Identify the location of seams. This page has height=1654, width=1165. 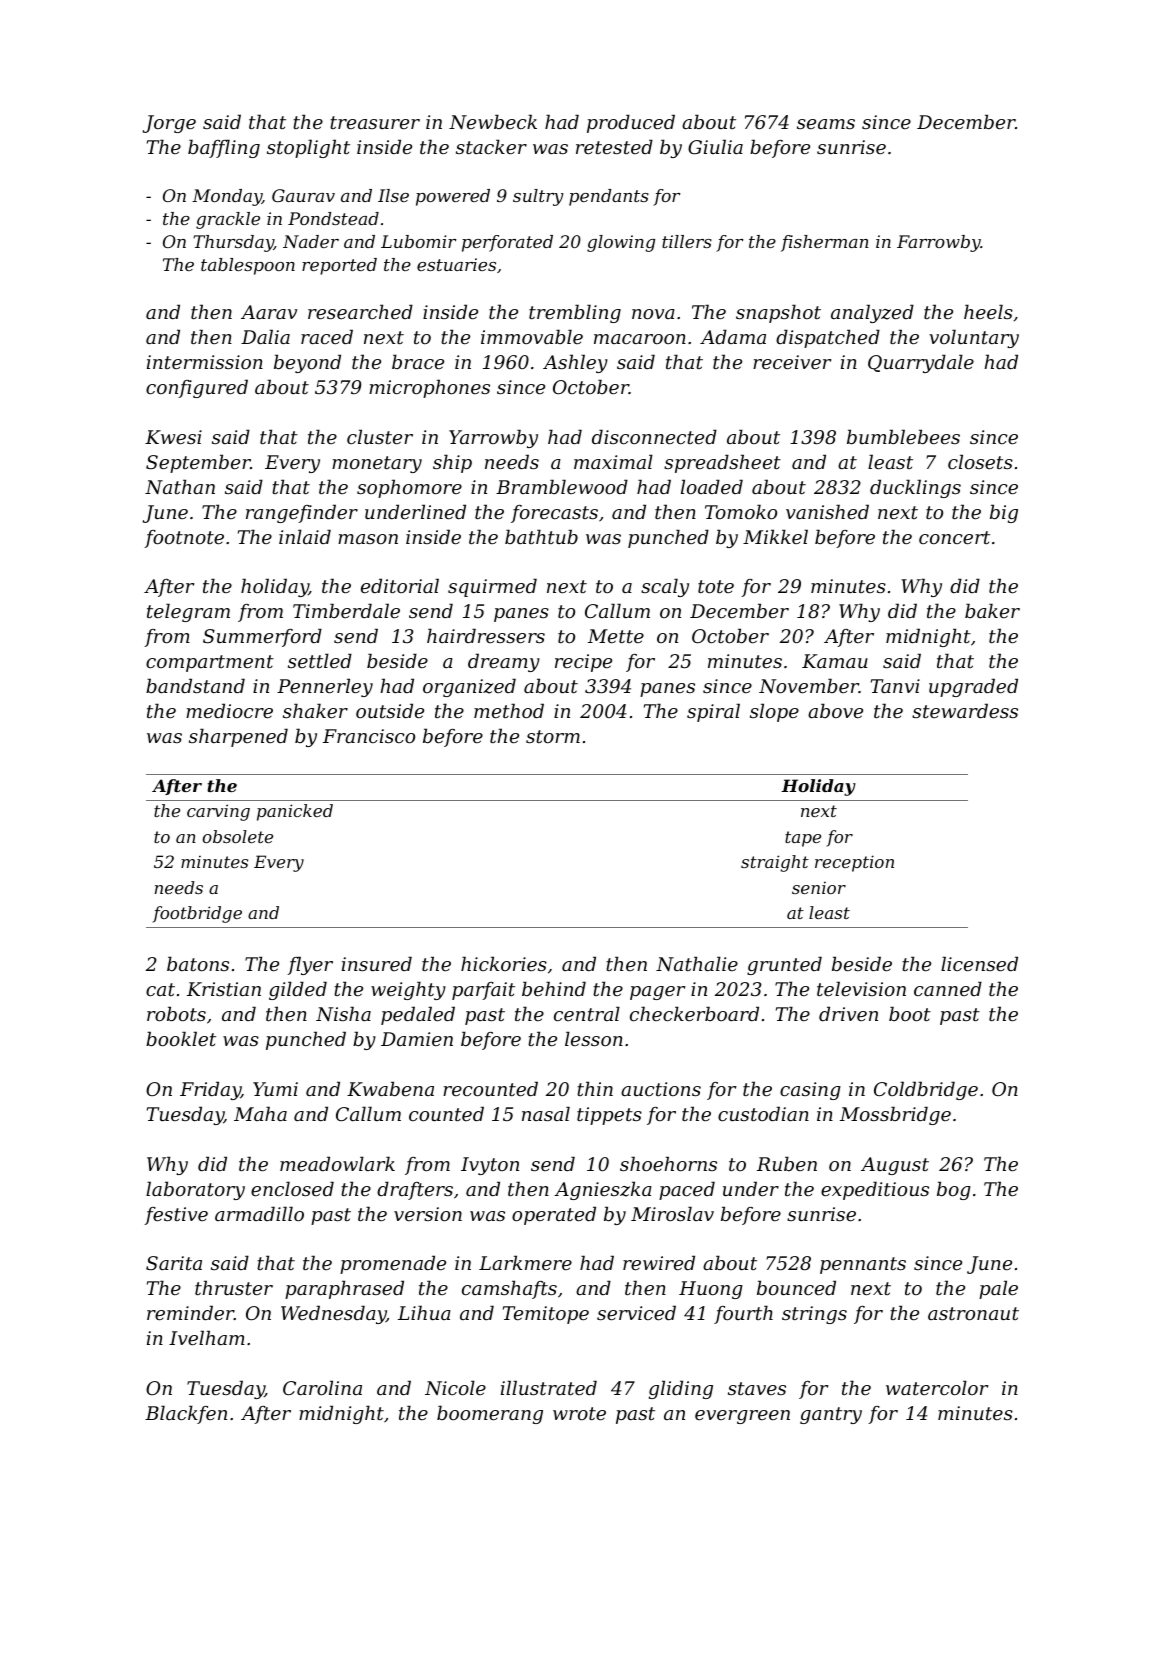
(826, 124).
